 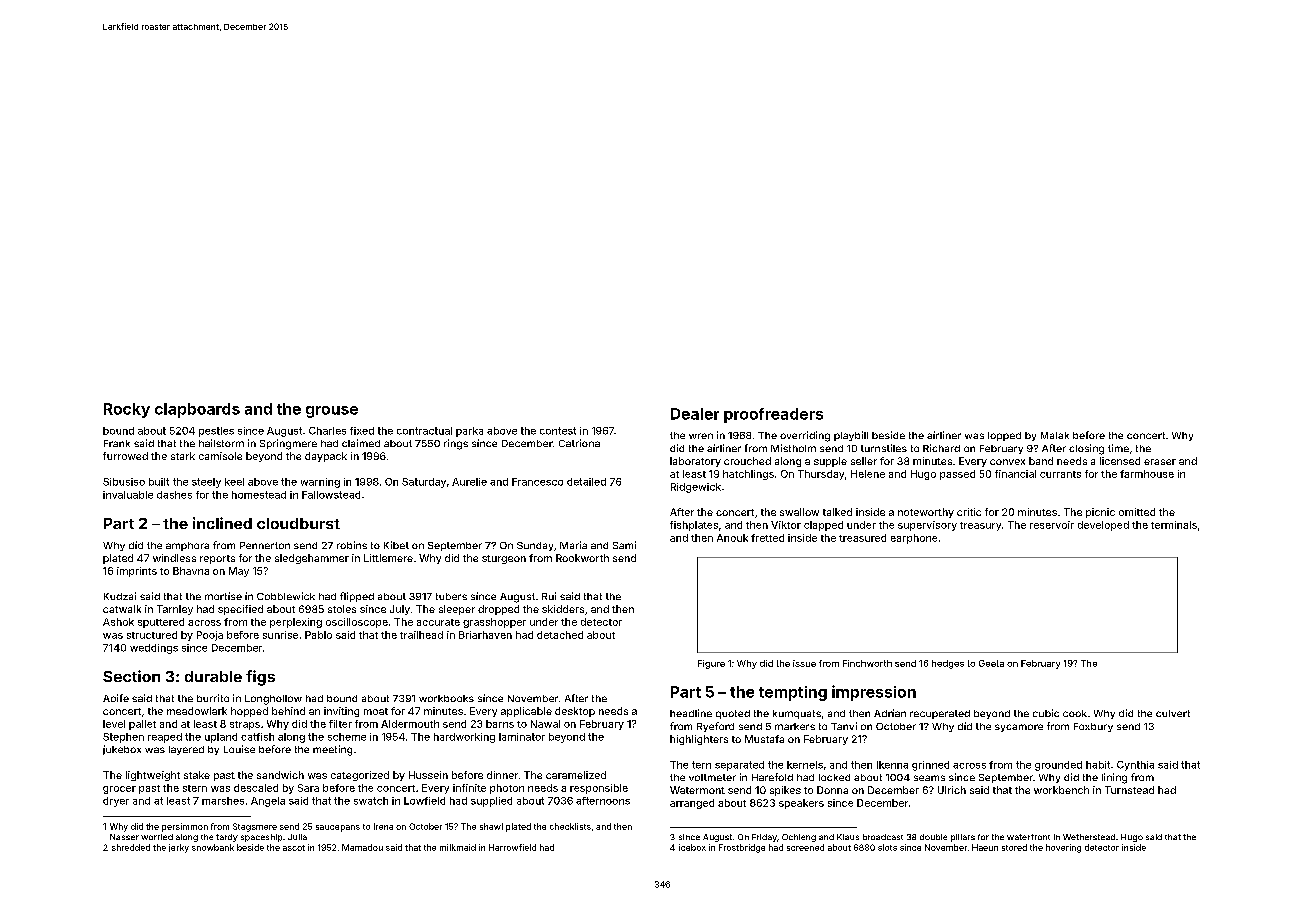 What do you see at coordinates (255, 827) in the document?
I see `Stagsmere` at bounding box center [255, 827].
